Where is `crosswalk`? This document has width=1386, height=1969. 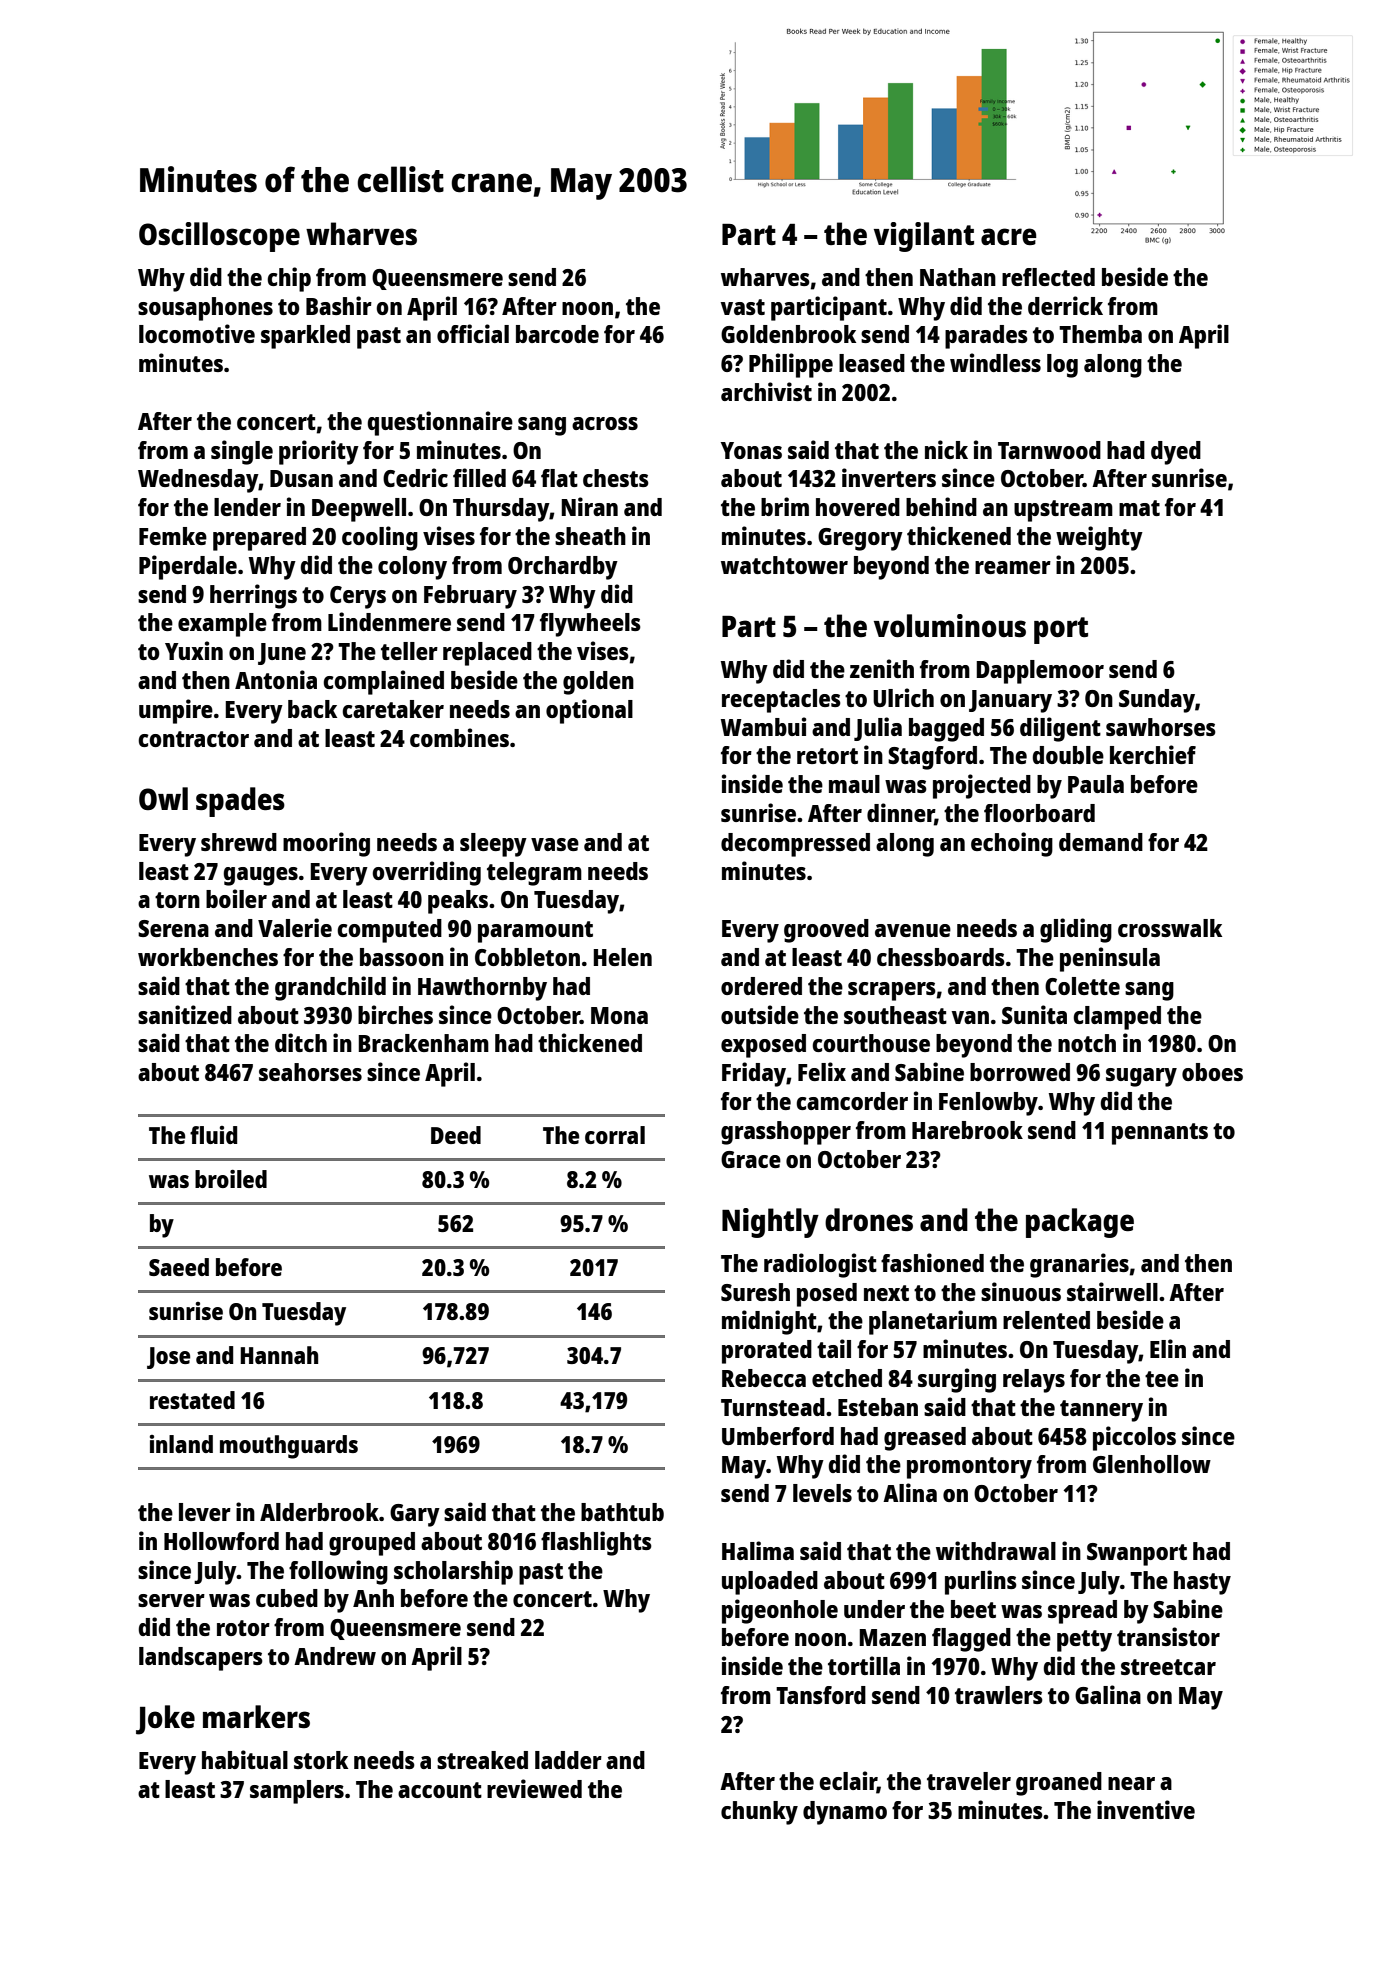 crosswalk is located at coordinates (1170, 928).
